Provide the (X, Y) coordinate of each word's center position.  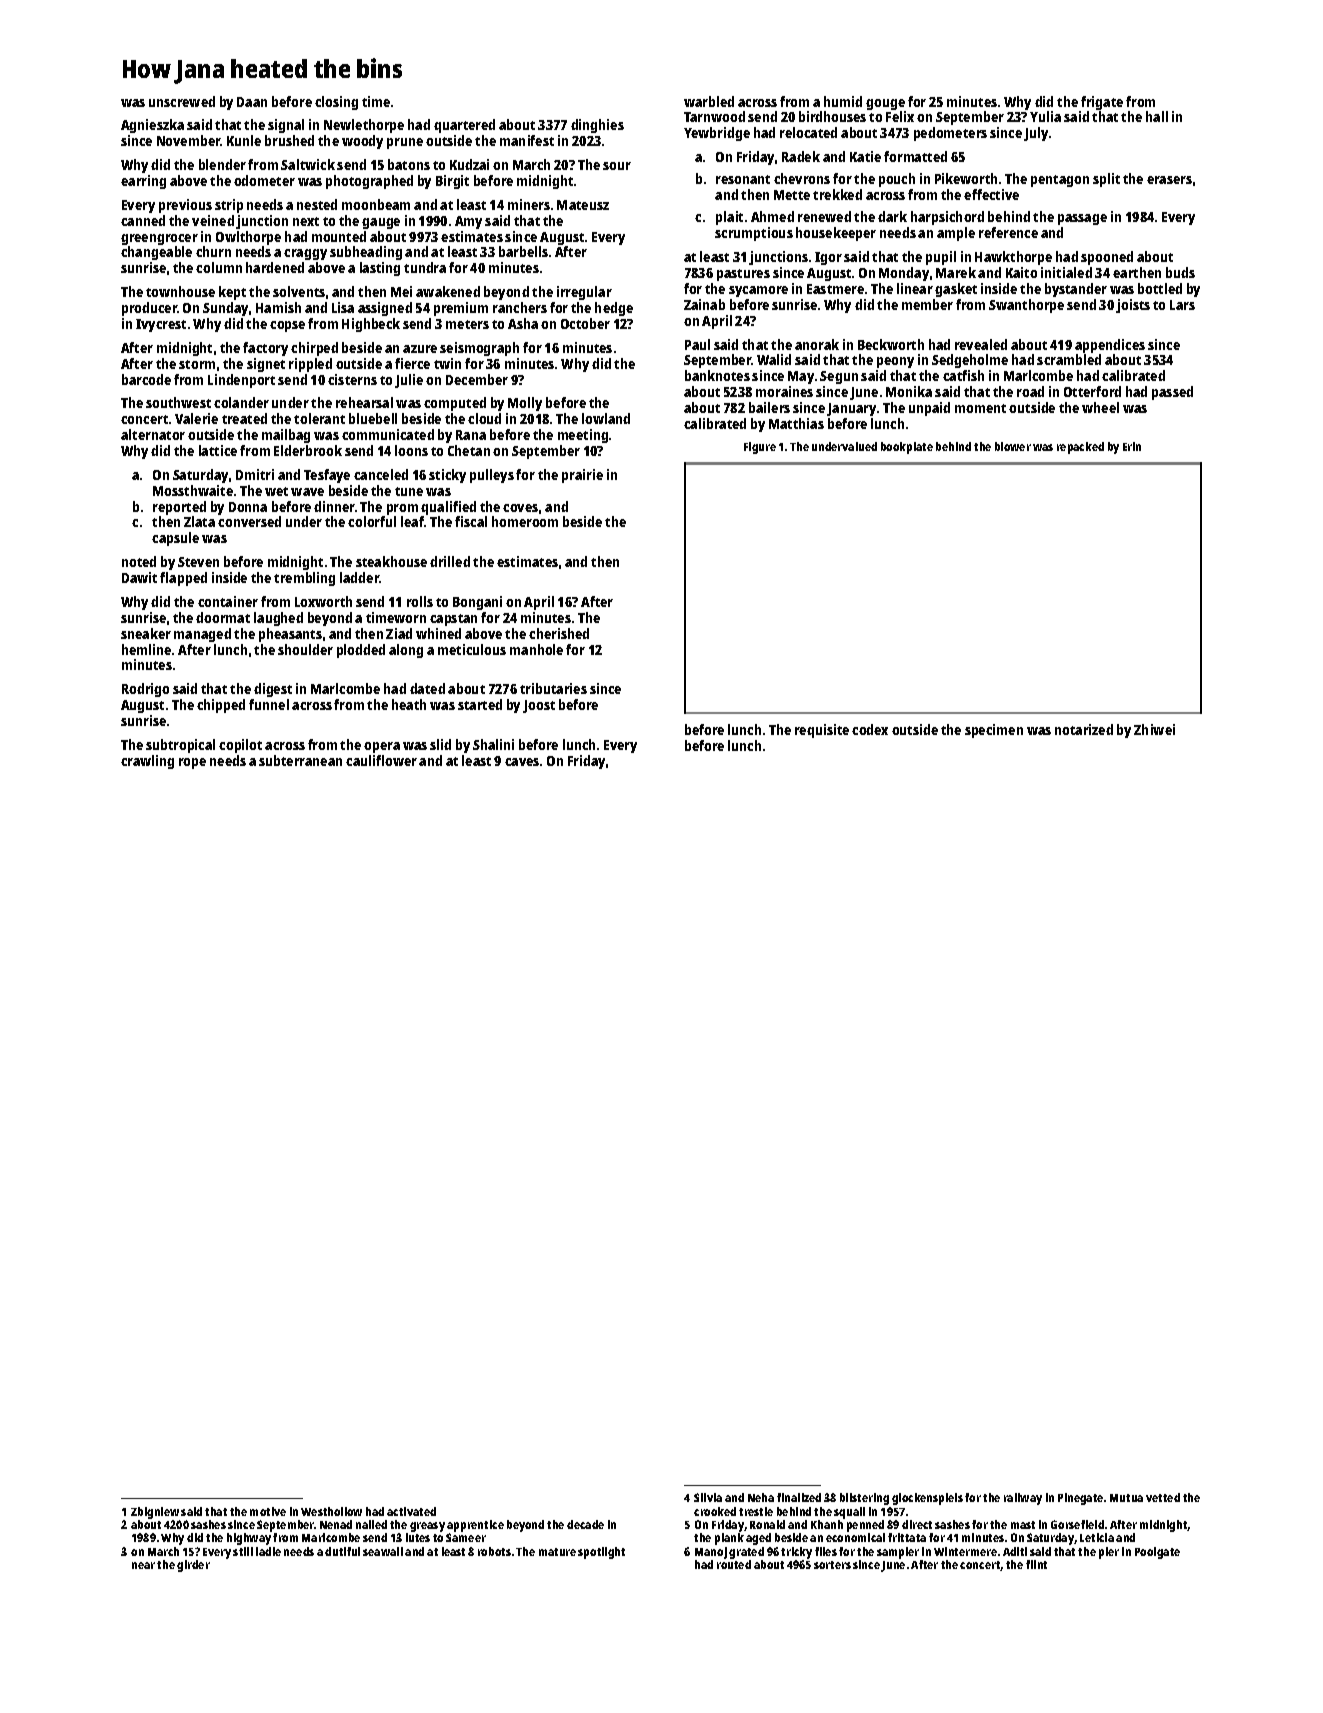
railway (1023, 1499)
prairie (582, 476)
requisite (822, 731)
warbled (709, 101)
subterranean (300, 760)
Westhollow (331, 1511)
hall (1157, 116)
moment (980, 408)
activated (411, 1511)
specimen (994, 731)
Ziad (399, 633)
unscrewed (182, 101)
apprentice (475, 1526)
